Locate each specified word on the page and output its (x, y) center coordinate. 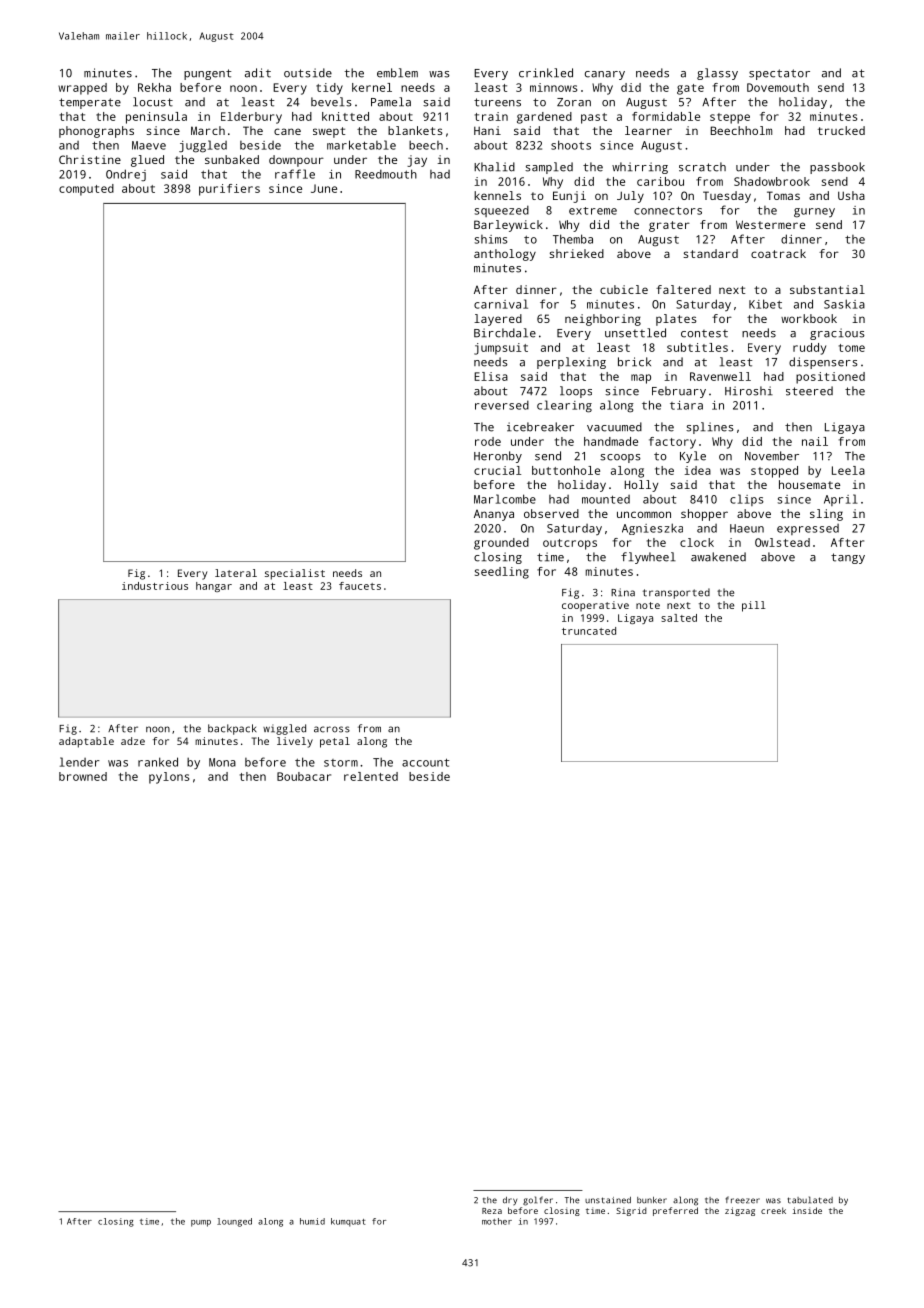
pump (201, 1223)
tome (852, 348)
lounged (234, 1222)
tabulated (810, 1200)
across (332, 729)
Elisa (491, 376)
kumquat (348, 1222)
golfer (538, 1201)
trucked (841, 130)
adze (133, 741)
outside (308, 73)
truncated (589, 631)
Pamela (391, 102)
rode (488, 441)
